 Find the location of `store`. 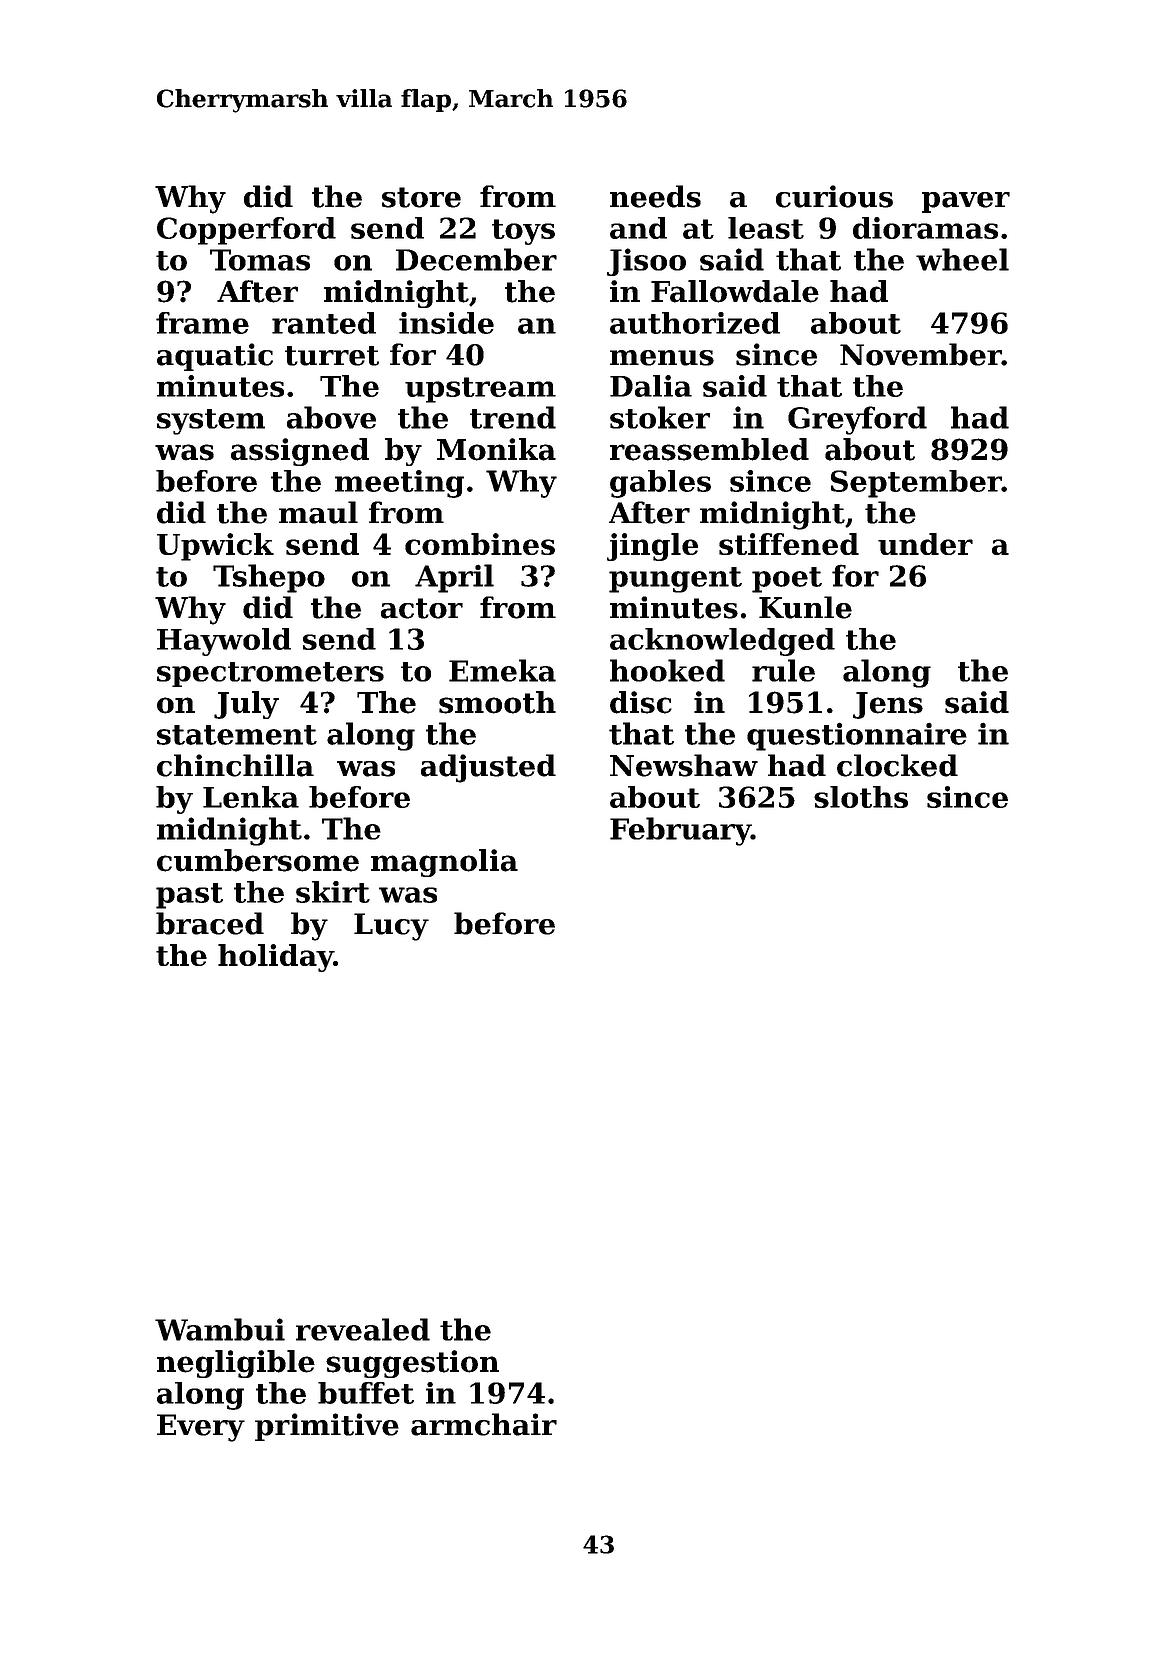

store is located at coordinates (421, 197).
